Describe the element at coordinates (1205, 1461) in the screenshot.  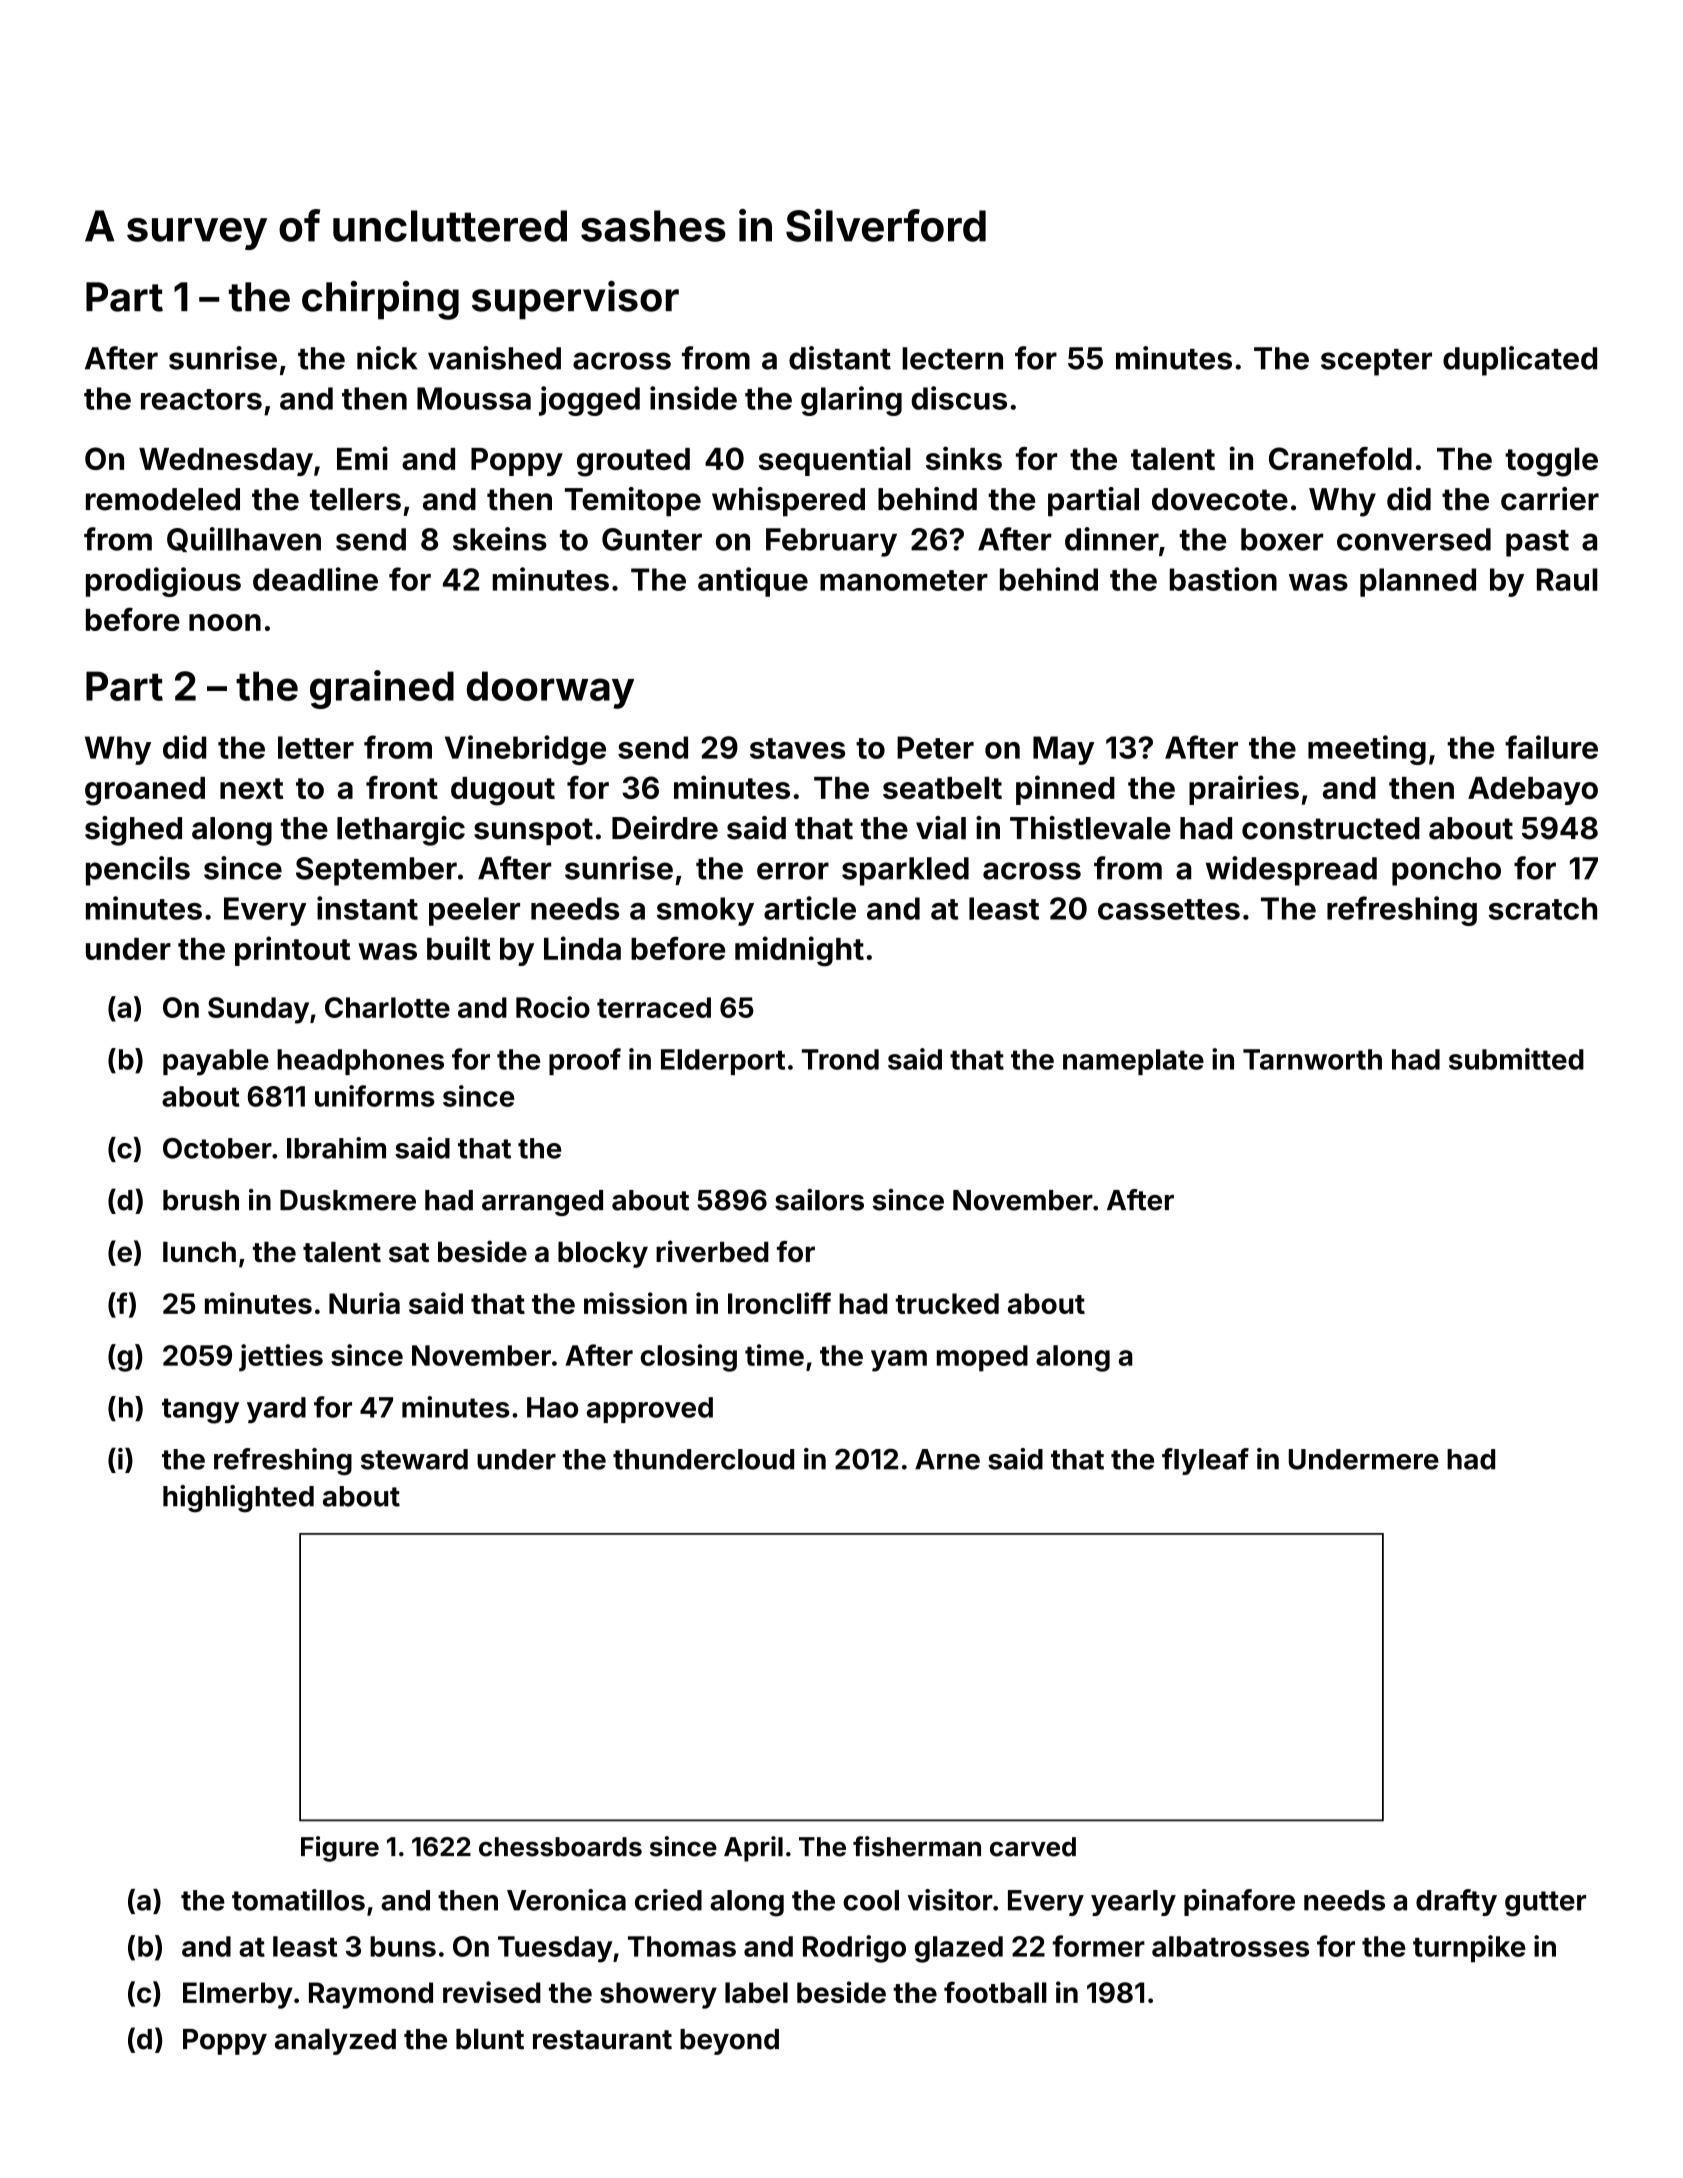
I see `flyleaf` at that location.
